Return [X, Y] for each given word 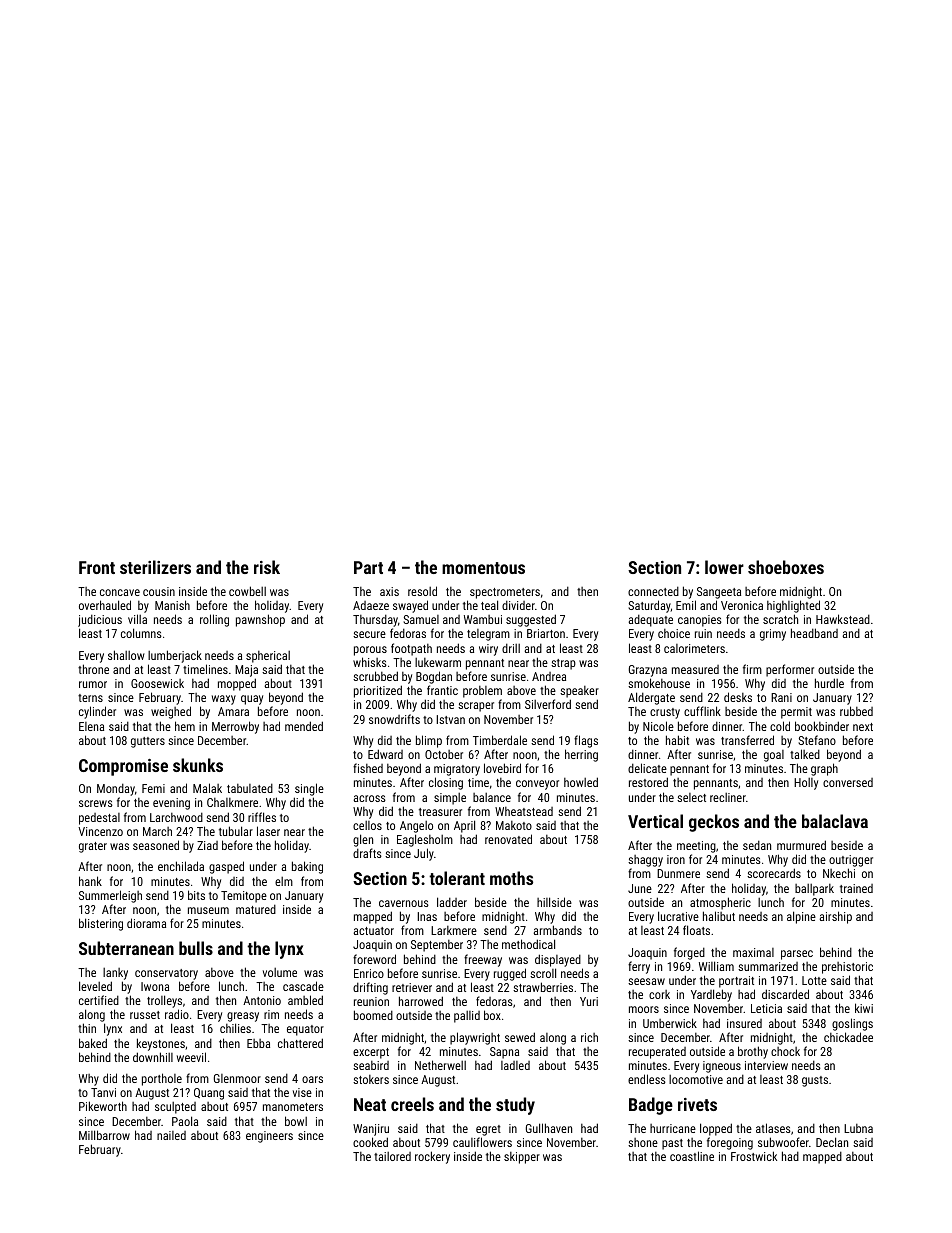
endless [647, 1079]
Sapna [504, 1053]
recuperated [657, 1053]
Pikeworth [103, 1106]
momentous [483, 568]
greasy [243, 1017]
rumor [93, 684]
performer [790, 670]
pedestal [99, 819]
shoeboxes [786, 567]
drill [511, 648]
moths [511, 878]
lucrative [678, 916]
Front [97, 567]
